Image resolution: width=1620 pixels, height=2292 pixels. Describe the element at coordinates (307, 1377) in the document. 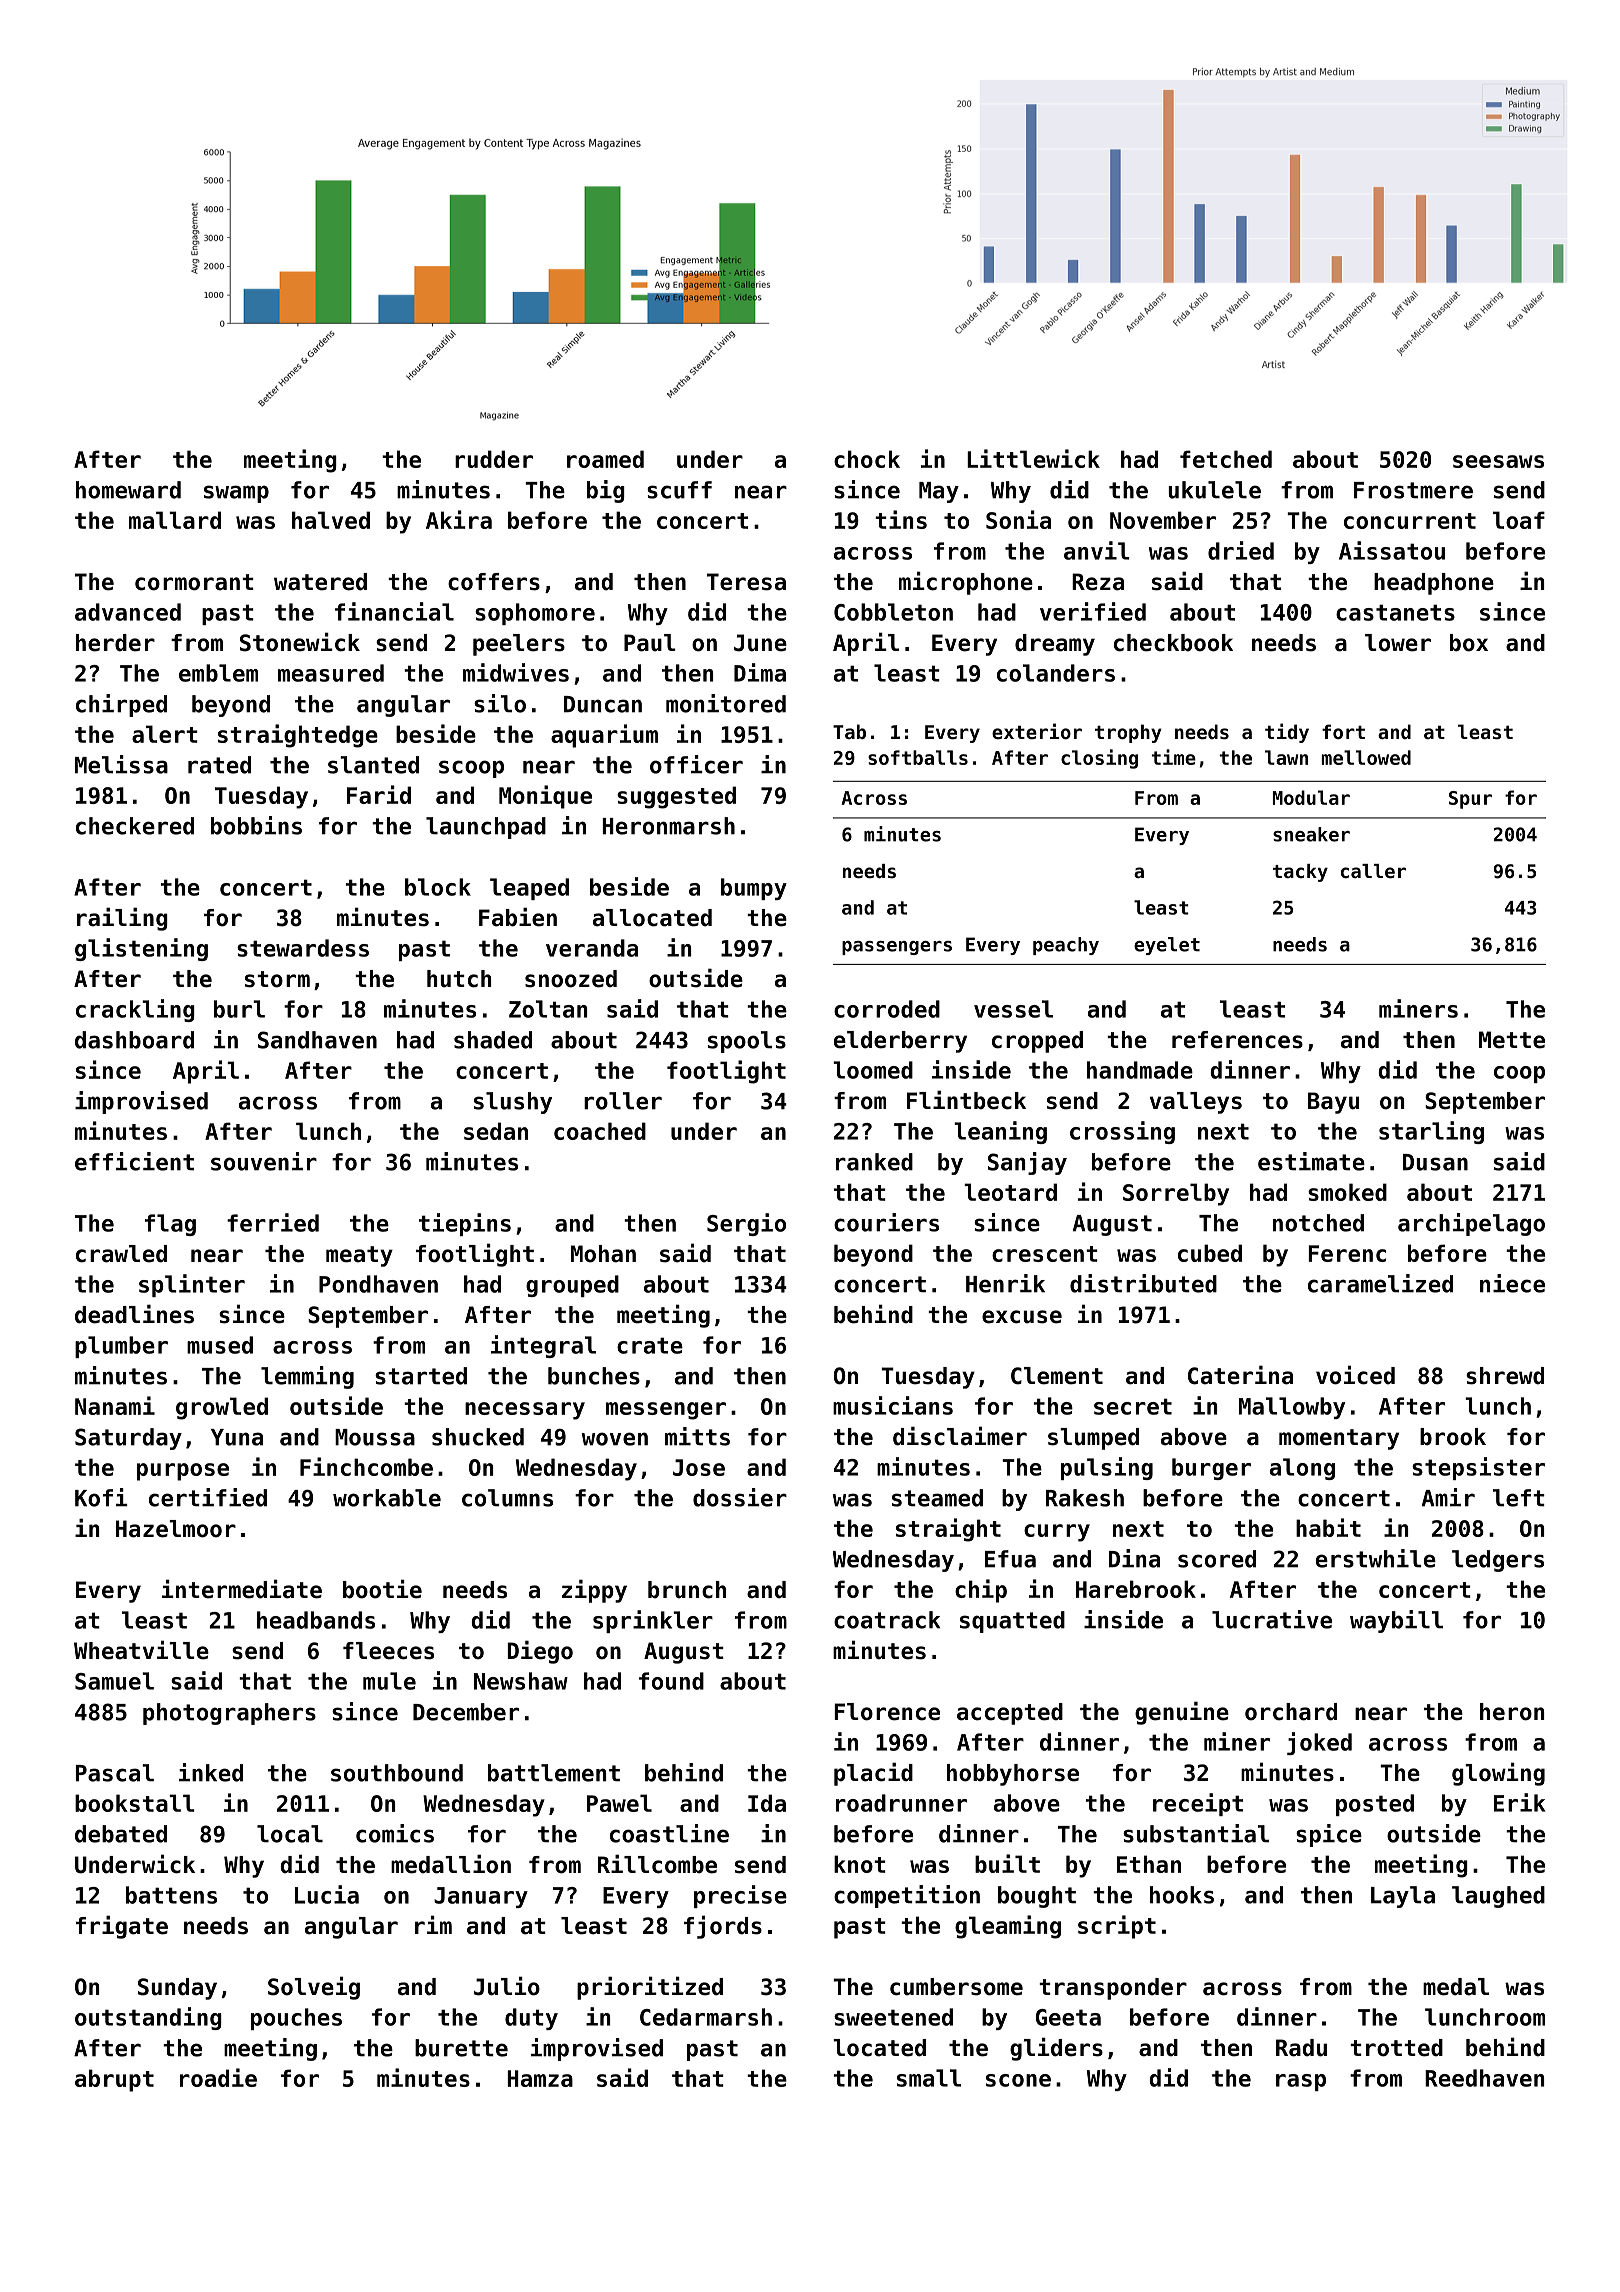

I see `lemming` at that location.
